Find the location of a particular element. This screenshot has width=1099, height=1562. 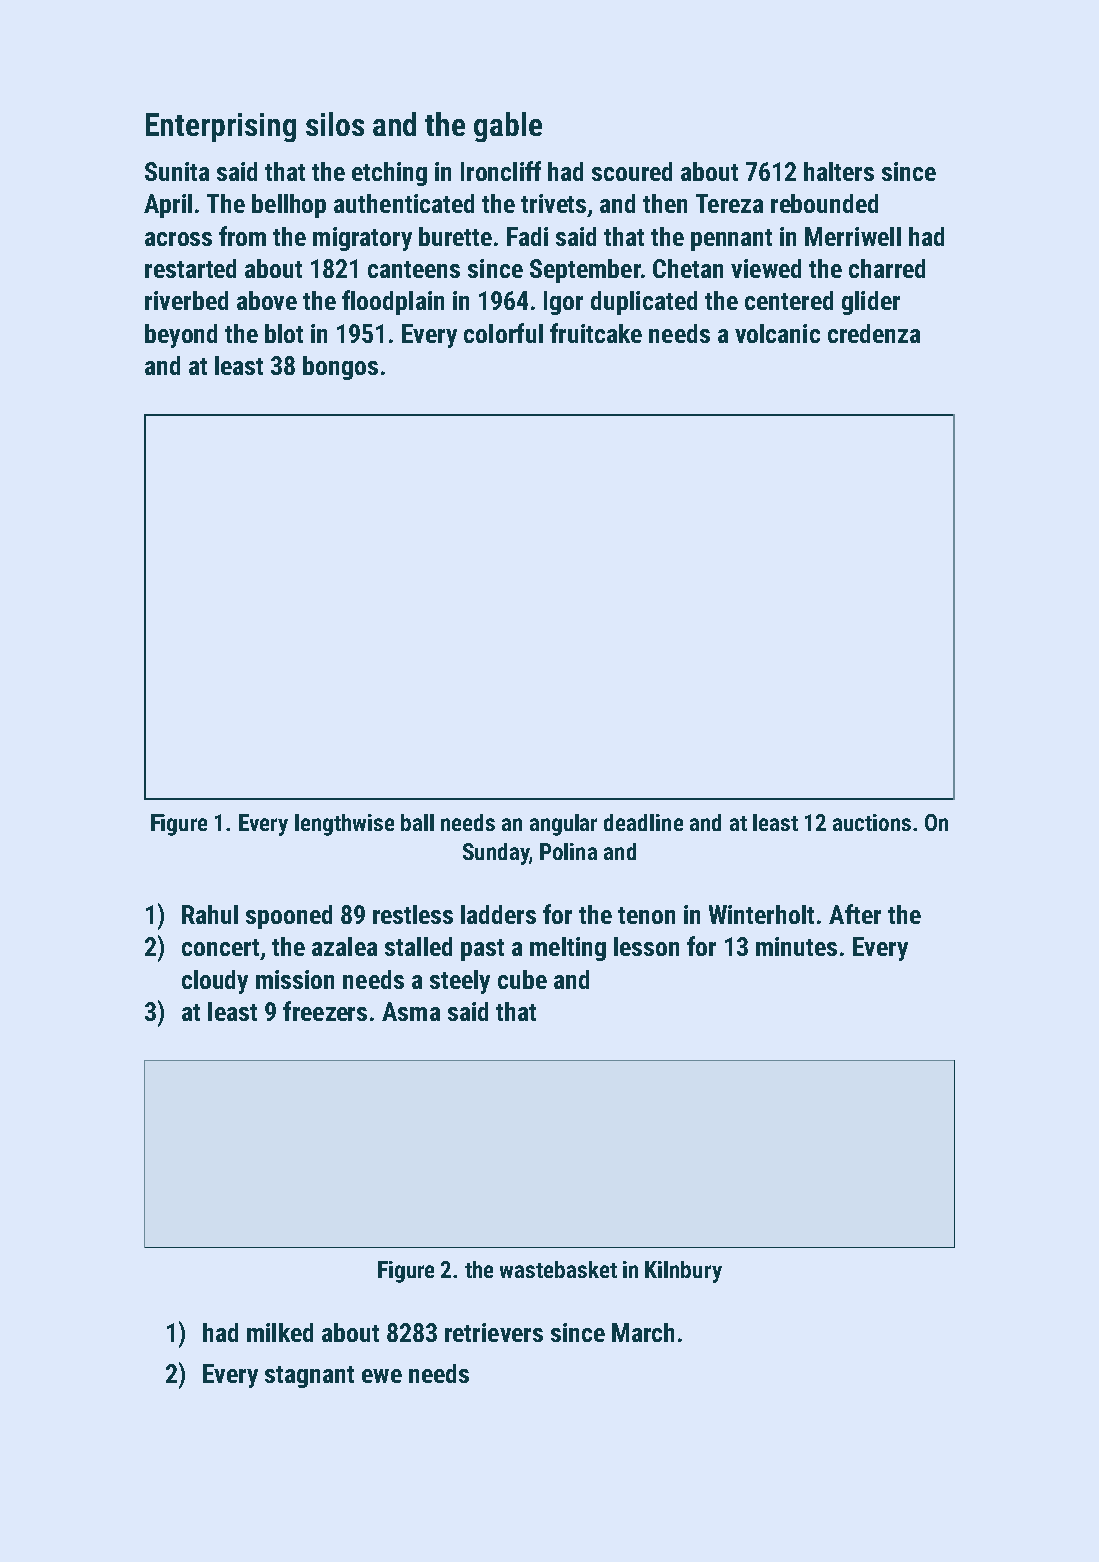

lengthwise is located at coordinates (344, 825).
